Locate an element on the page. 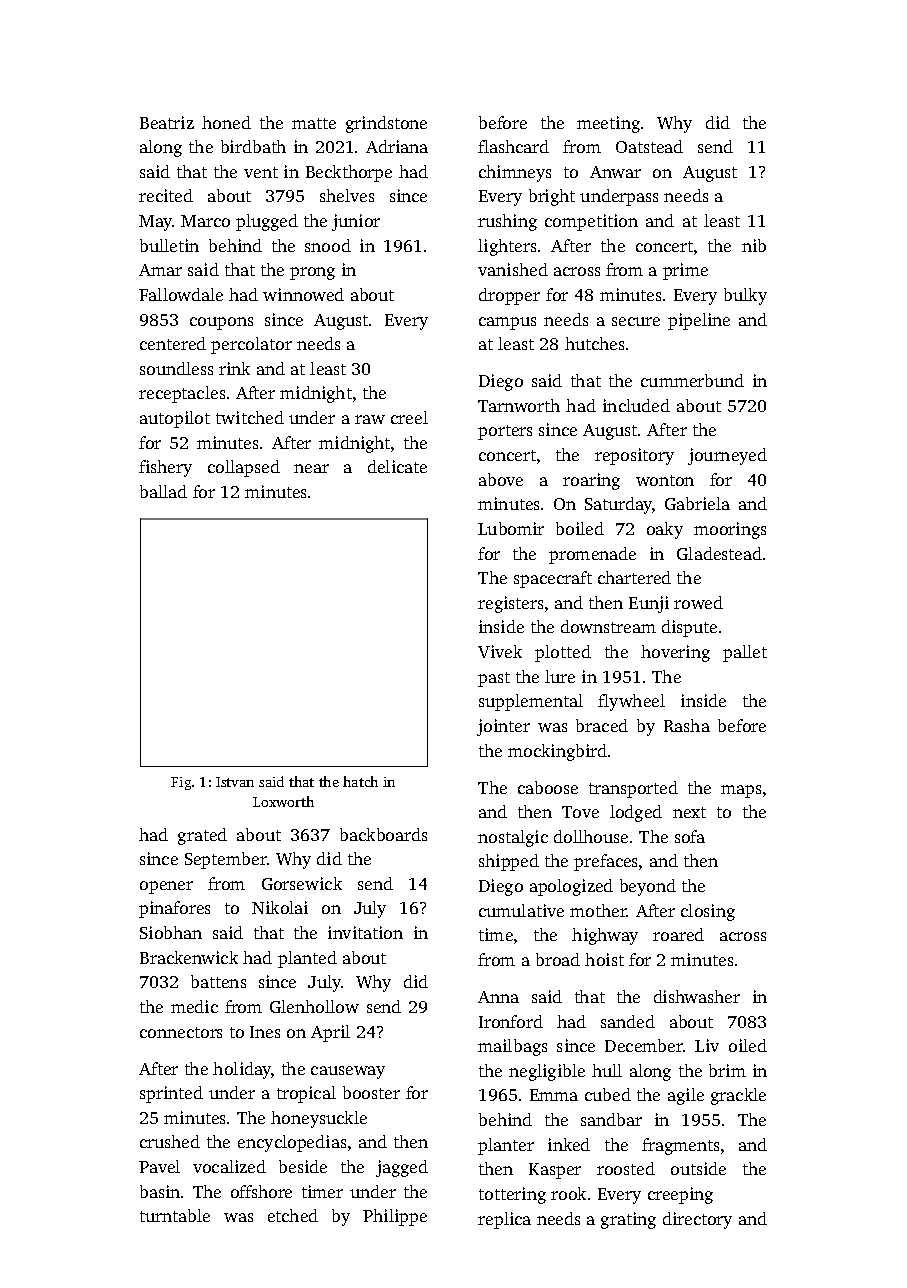 This page has height=1288, width=907. mailbags is located at coordinates (512, 1047).
